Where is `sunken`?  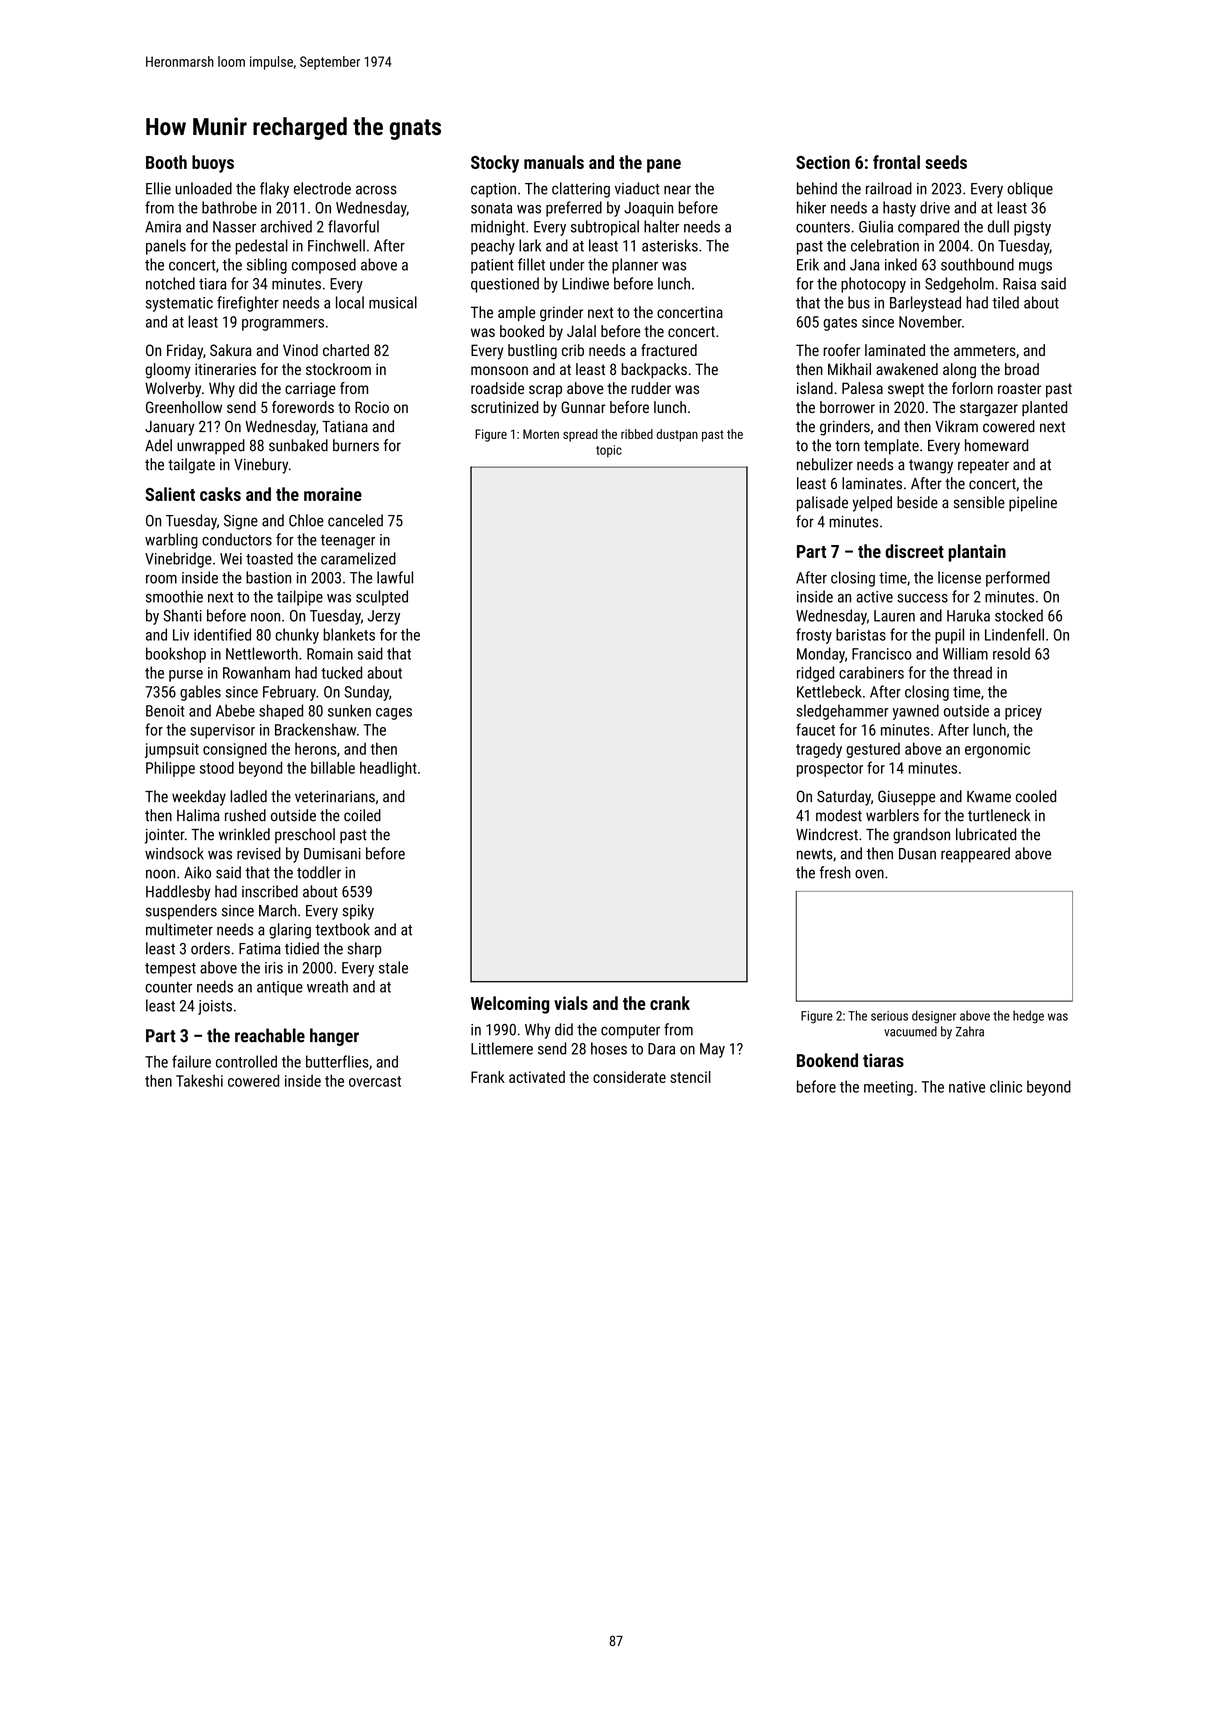 sunken is located at coordinates (349, 710).
